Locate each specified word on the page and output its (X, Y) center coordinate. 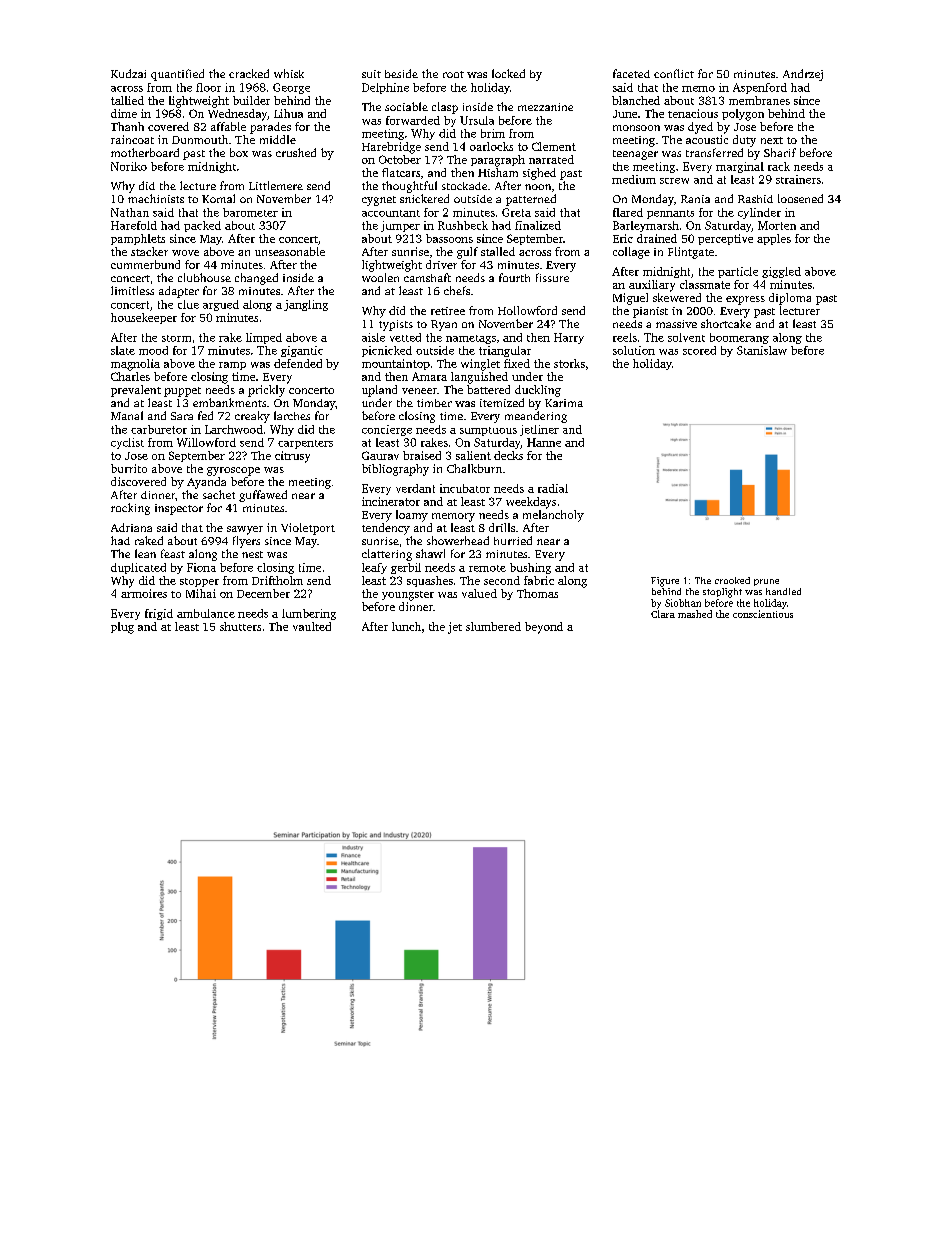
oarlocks (491, 146)
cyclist (127, 443)
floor (208, 87)
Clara (663, 614)
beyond (544, 628)
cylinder (759, 213)
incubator (465, 488)
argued (221, 305)
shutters (240, 626)
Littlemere (276, 185)
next (772, 140)
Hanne (544, 442)
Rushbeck (463, 225)
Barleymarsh (646, 226)
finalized (538, 225)
